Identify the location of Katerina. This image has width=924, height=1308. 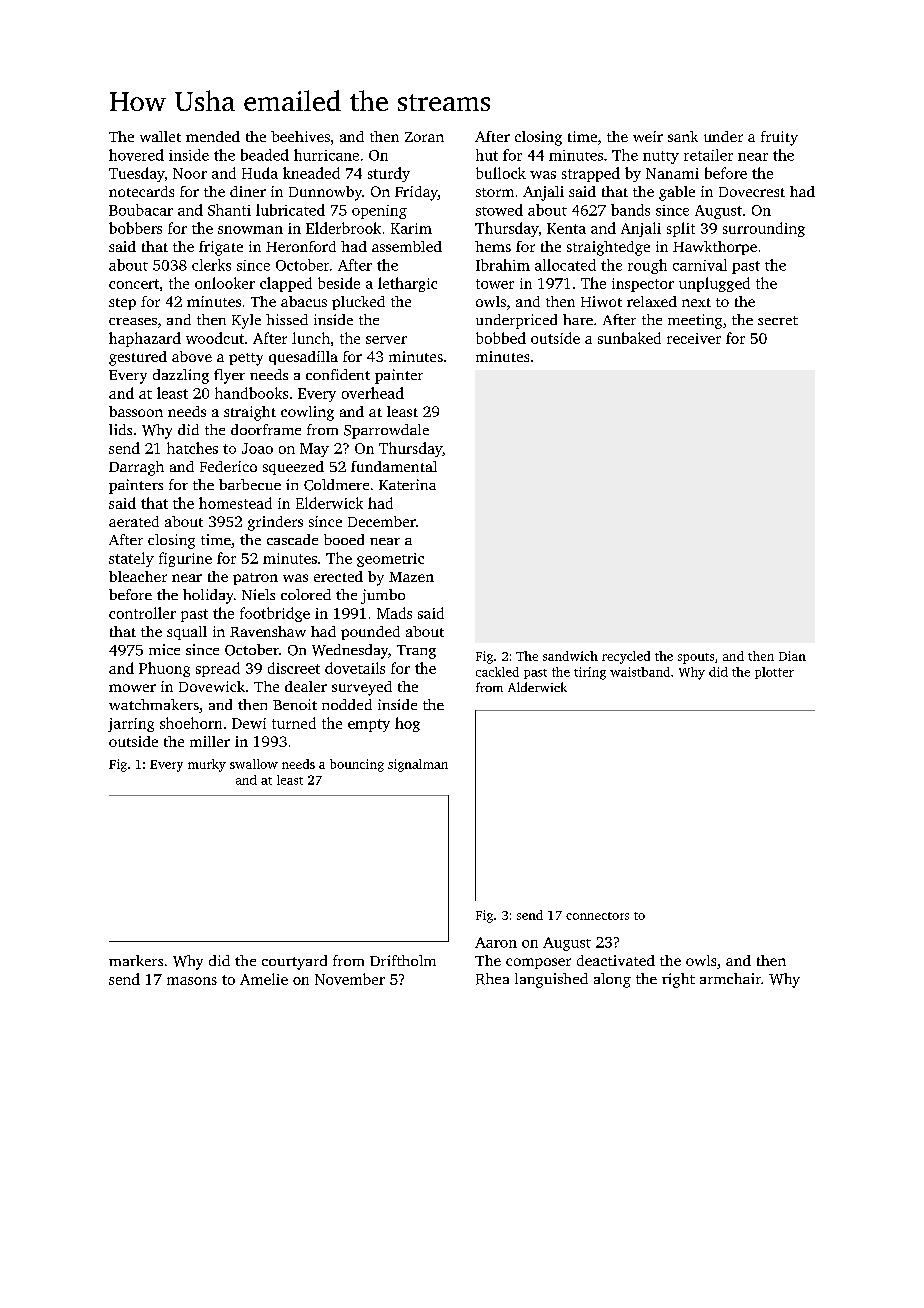
(407, 484).
